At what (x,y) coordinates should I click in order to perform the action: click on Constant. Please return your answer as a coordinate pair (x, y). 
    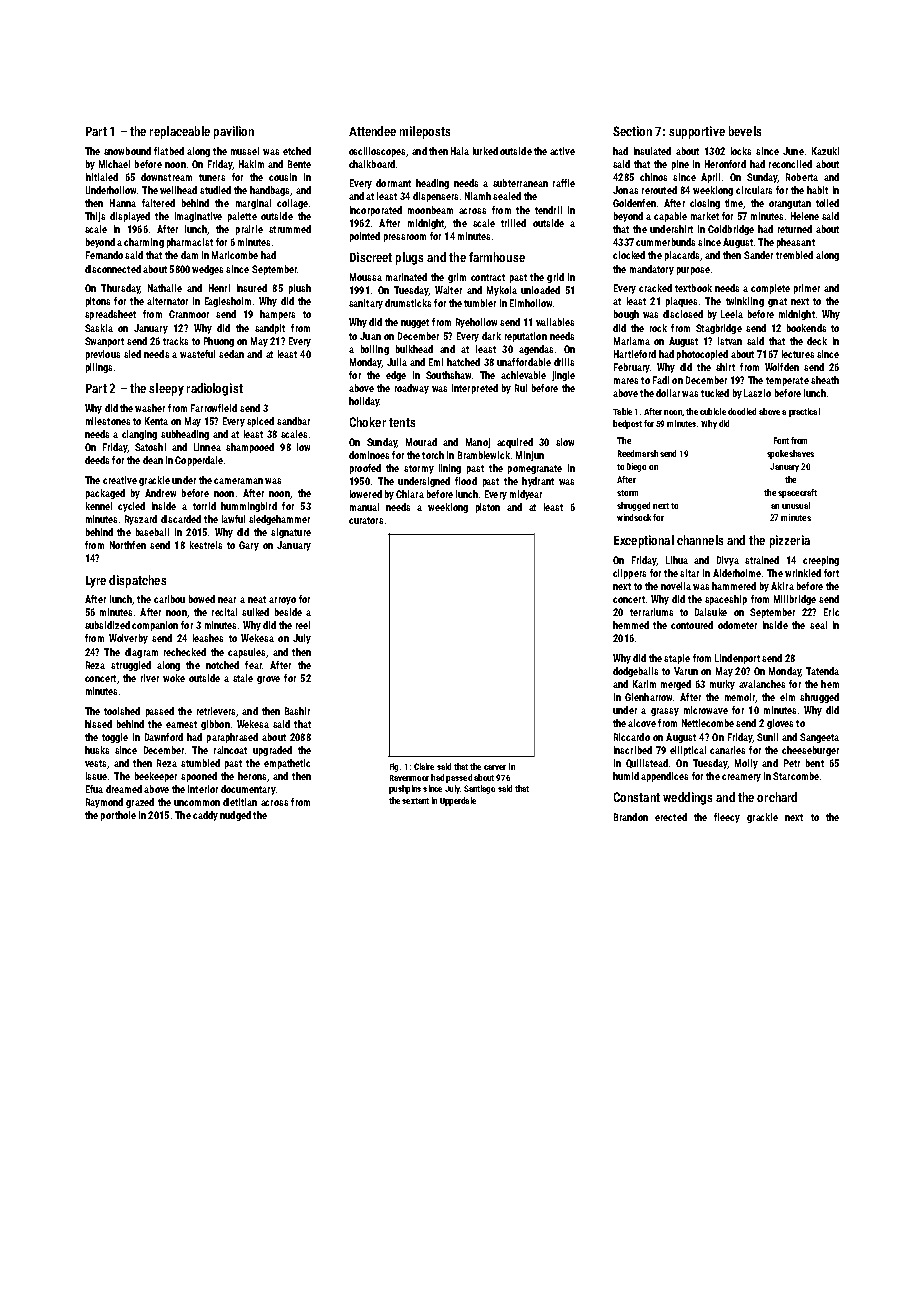
    Looking at the image, I should click on (637, 797).
